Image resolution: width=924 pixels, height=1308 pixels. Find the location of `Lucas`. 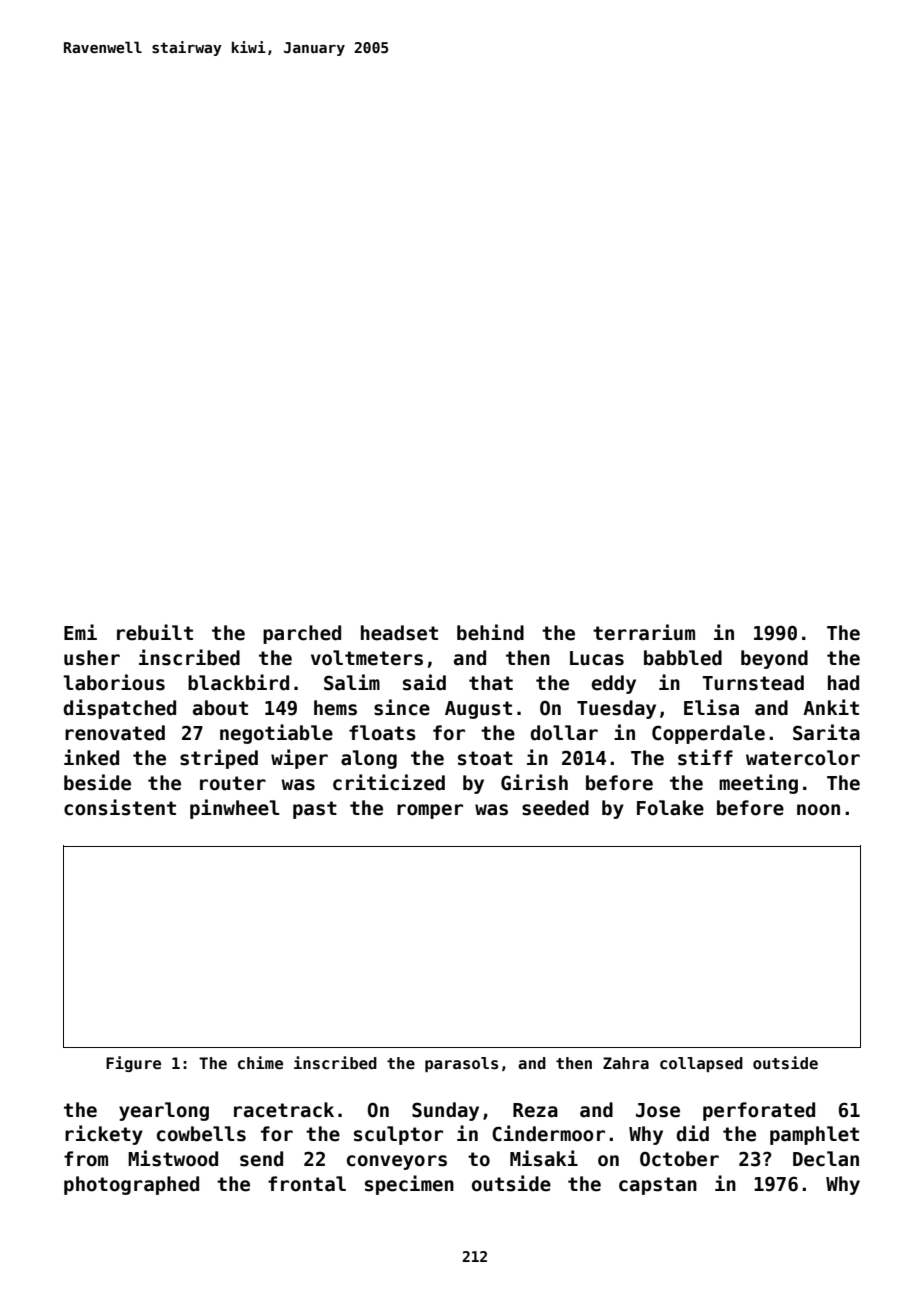

Lucas is located at coordinates (597, 658).
